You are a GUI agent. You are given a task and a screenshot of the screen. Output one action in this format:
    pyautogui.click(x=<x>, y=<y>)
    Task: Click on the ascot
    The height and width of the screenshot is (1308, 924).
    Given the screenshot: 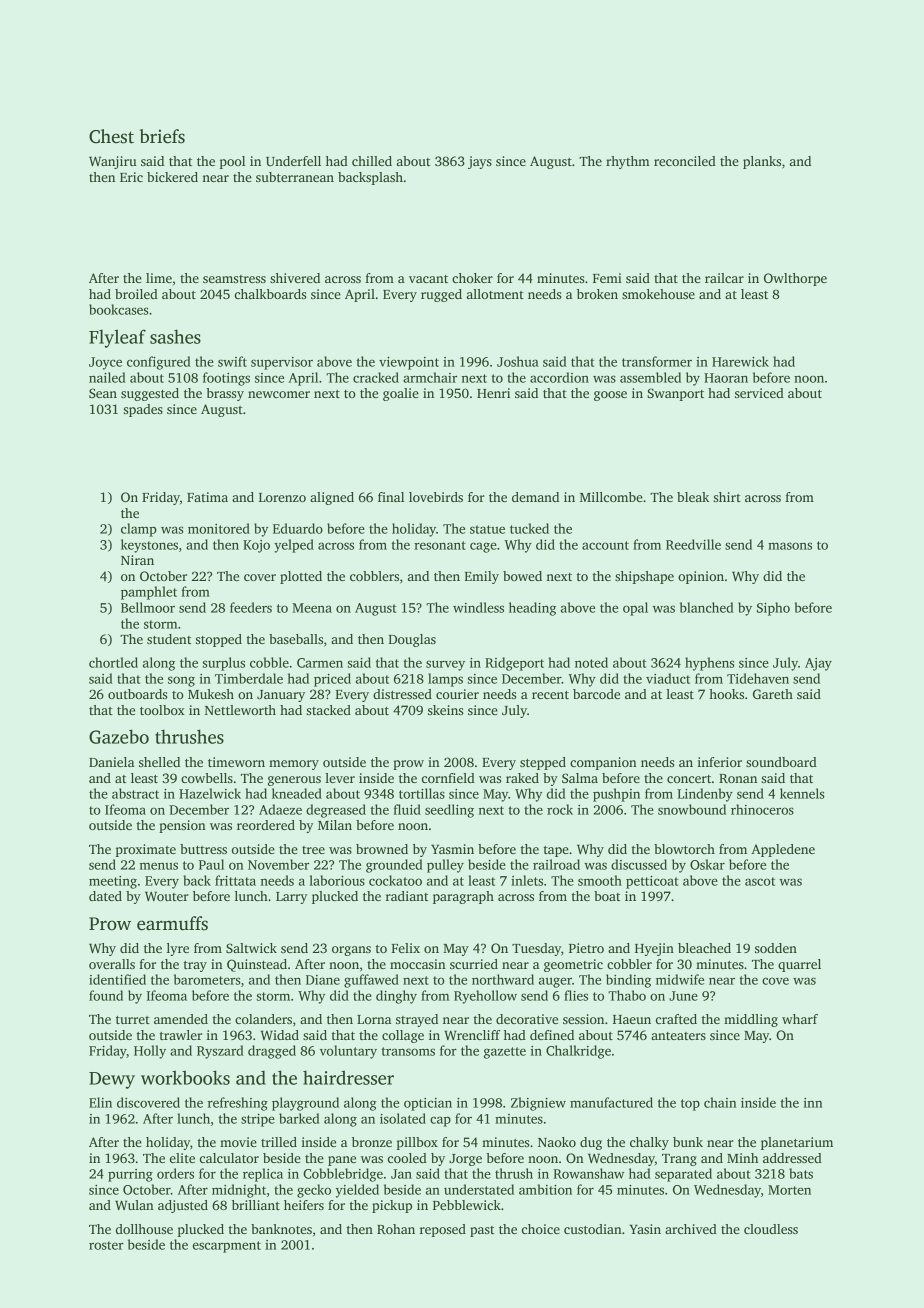 What is the action you would take?
    pyautogui.click(x=760, y=881)
